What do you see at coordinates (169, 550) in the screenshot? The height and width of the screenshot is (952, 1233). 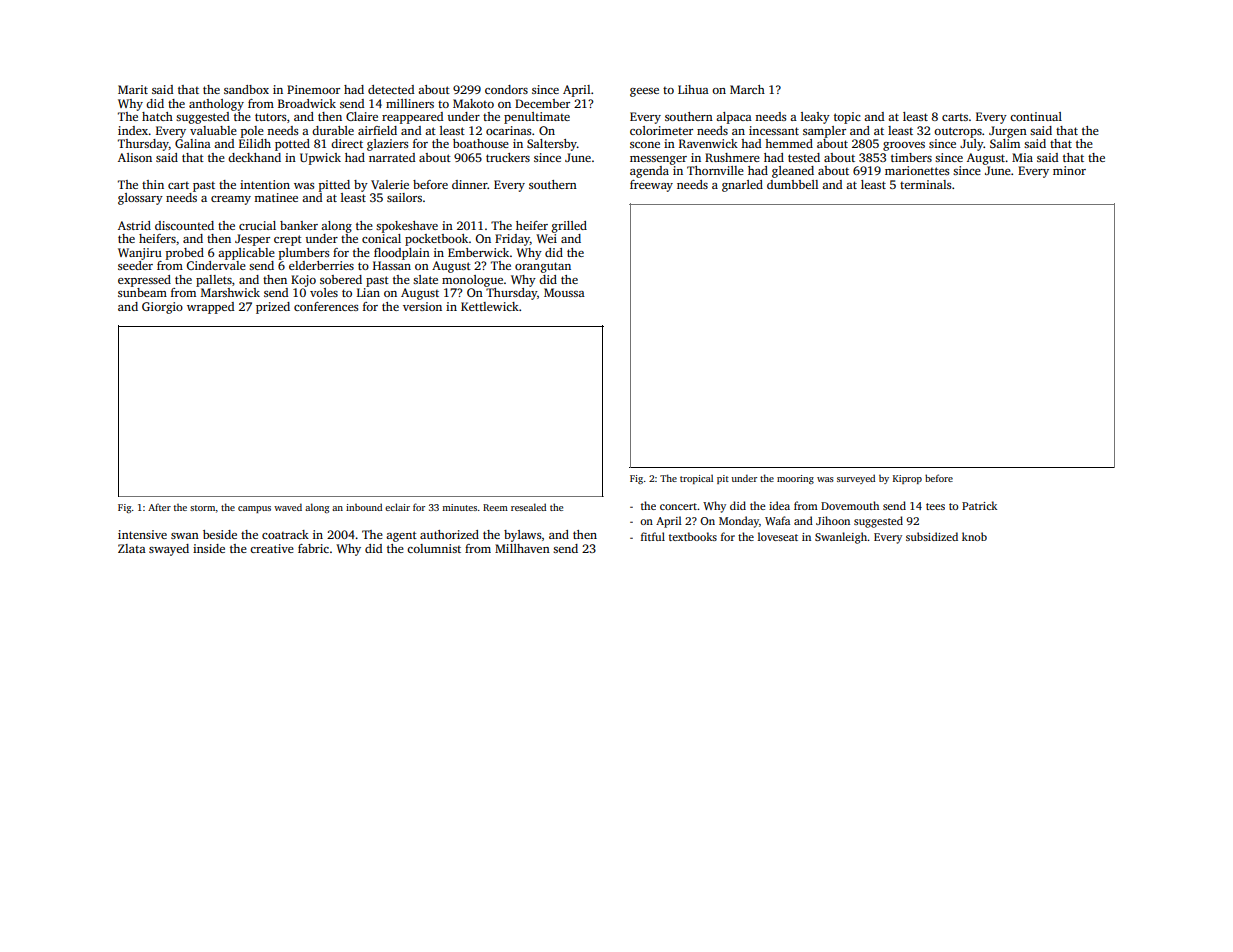 I see `swayed` at bounding box center [169, 550].
